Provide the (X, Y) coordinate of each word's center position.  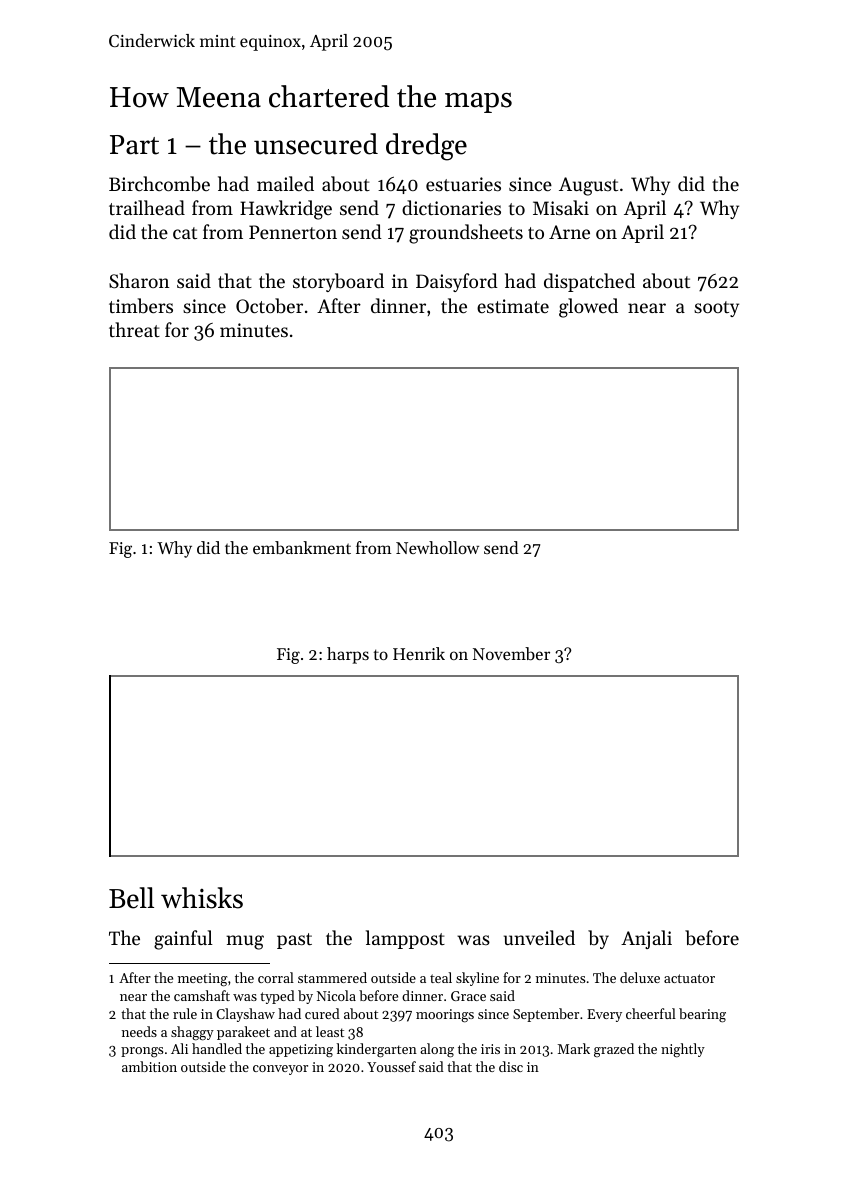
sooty (716, 309)
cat (185, 233)
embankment (302, 547)
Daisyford (457, 282)
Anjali (646, 939)
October (269, 305)
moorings (445, 1016)
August (588, 186)
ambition (149, 1066)
